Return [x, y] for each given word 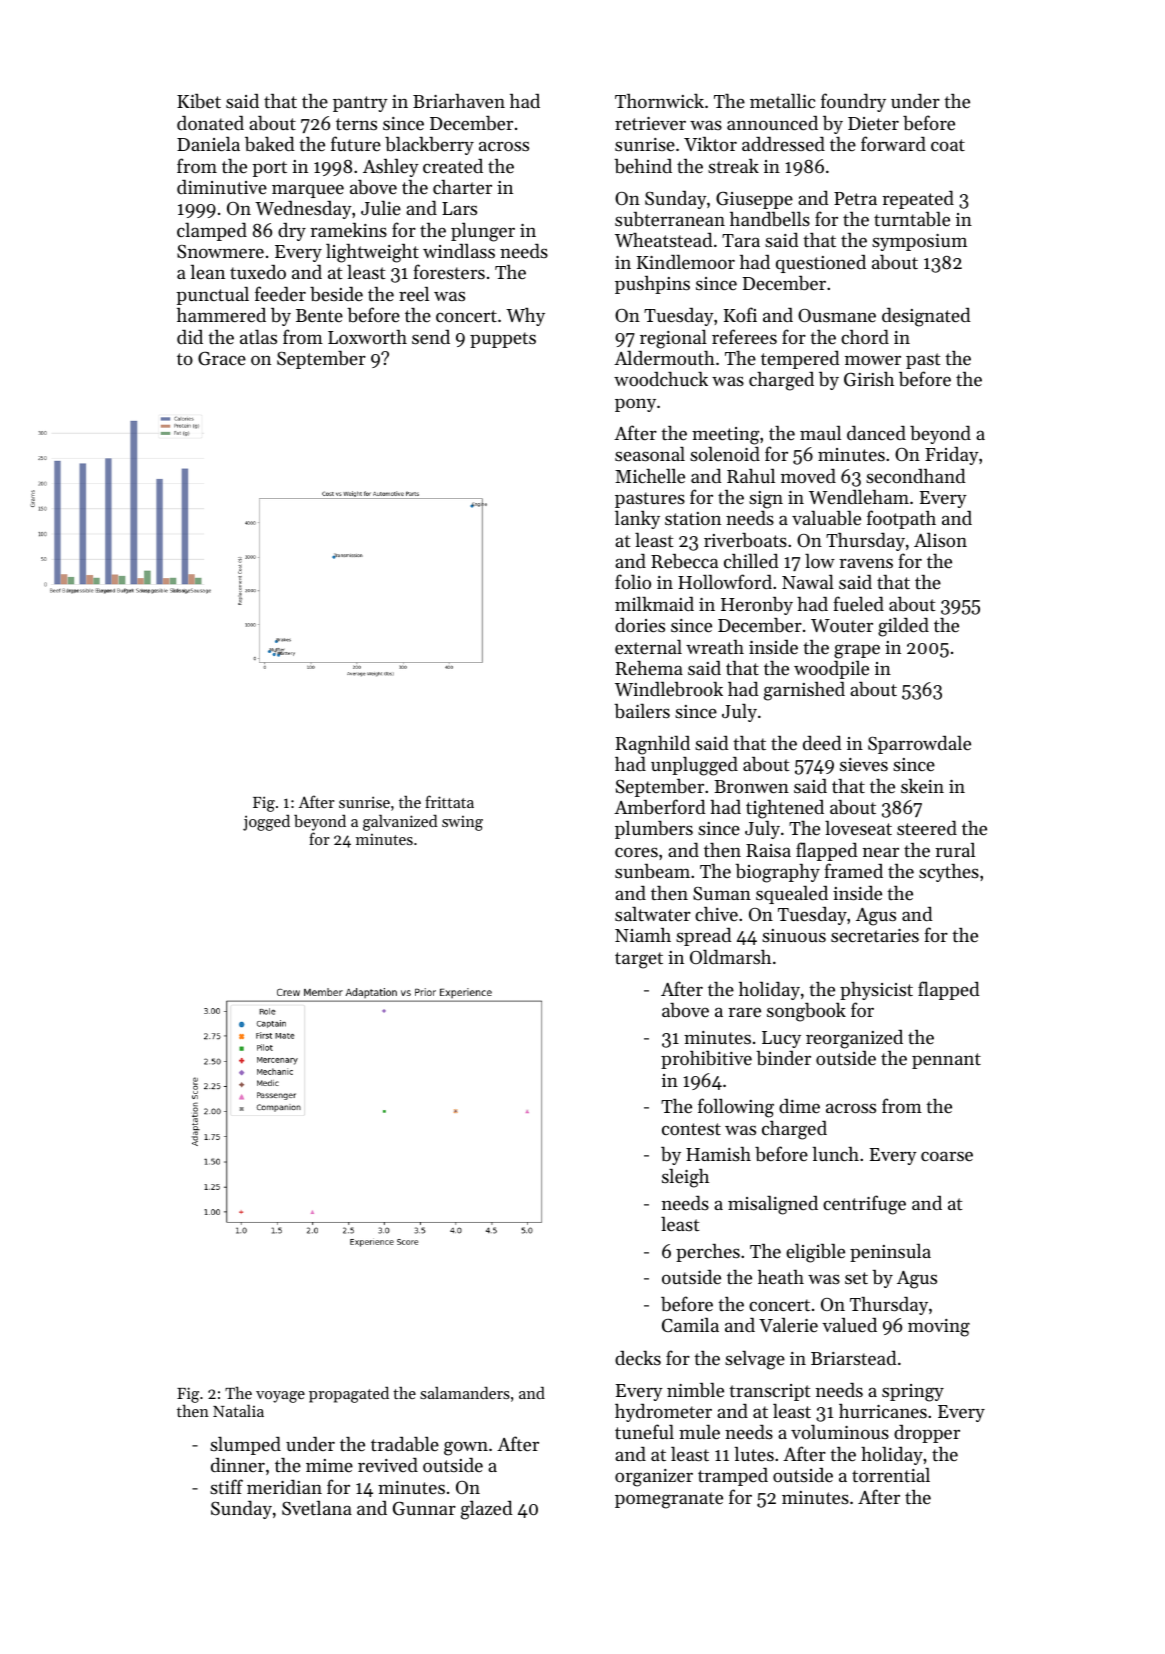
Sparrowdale [919, 745]
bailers [642, 711]
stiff [226, 1486]
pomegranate [669, 1500]
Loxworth [367, 337]
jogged [266, 823]
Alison [940, 539]
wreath [715, 647]
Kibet [199, 101]
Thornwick [659, 100]
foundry [853, 102]
